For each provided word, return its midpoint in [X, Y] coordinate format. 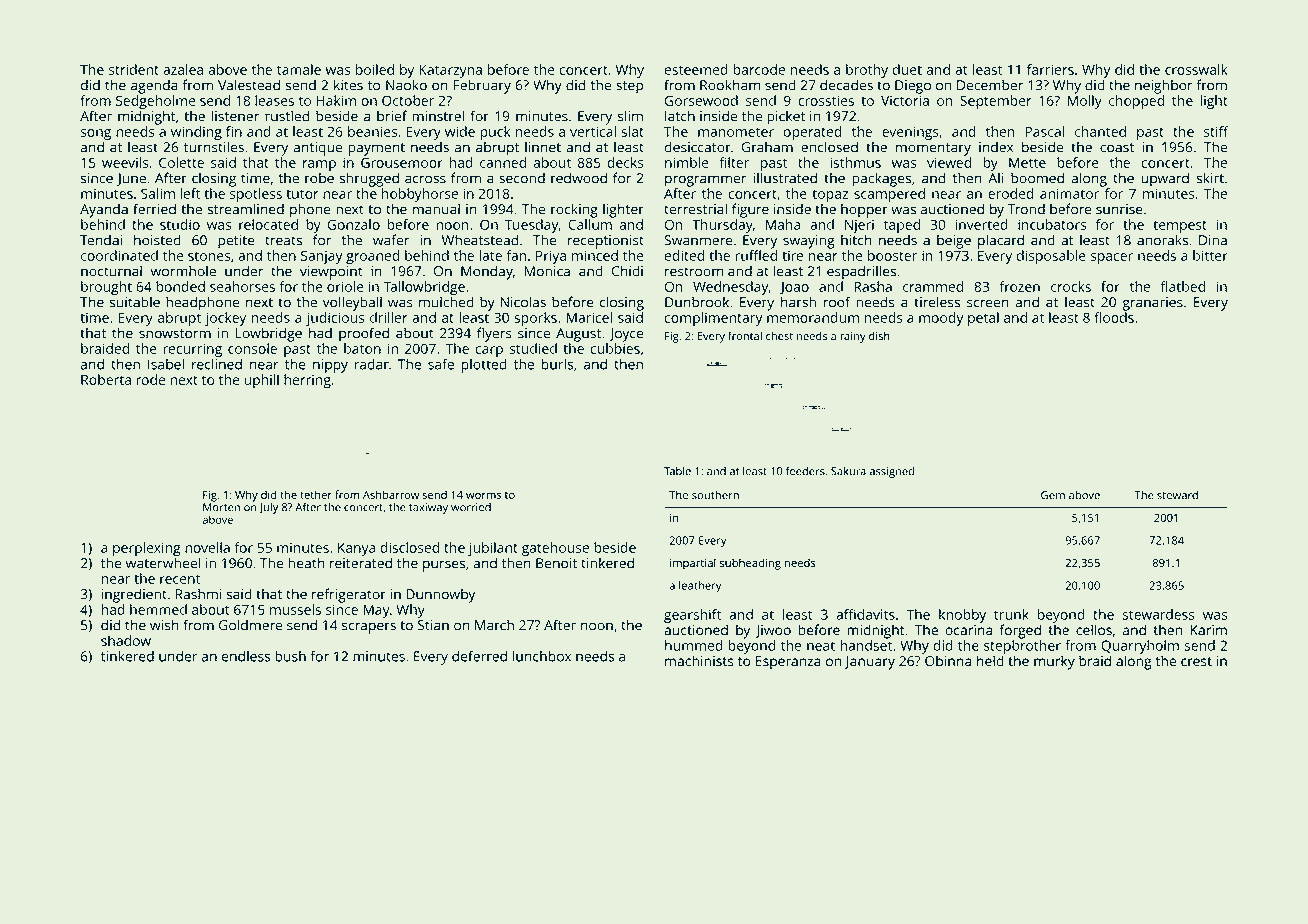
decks [625, 162]
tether [316, 494]
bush [290, 656]
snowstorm [175, 334]
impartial [693, 564]
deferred [479, 656]
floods [1114, 317]
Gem [1053, 495]
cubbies [615, 348]
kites [348, 85]
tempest [1180, 226]
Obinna [948, 661]
